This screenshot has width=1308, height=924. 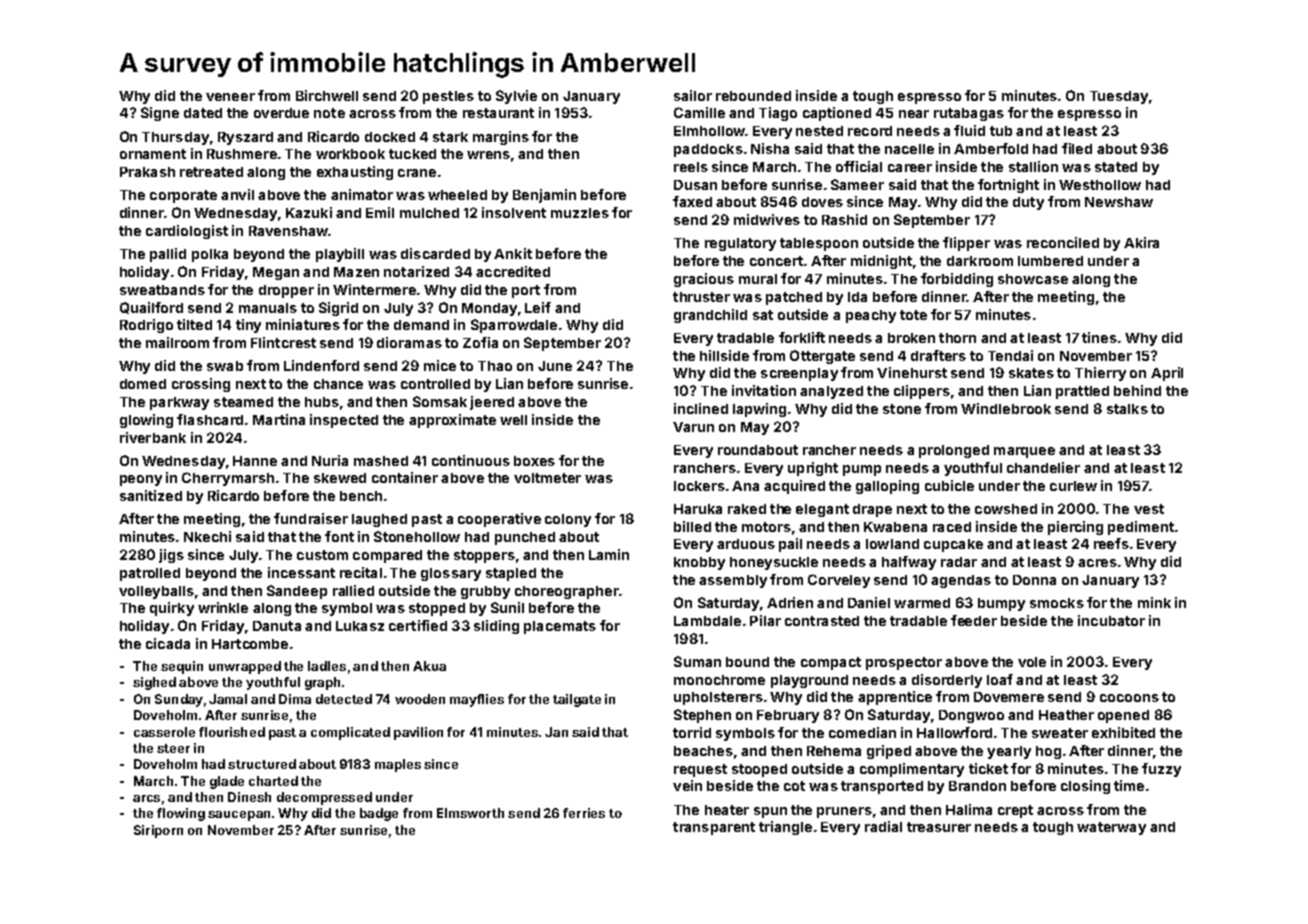 What do you see at coordinates (914, 114) in the screenshot?
I see `near` at bounding box center [914, 114].
